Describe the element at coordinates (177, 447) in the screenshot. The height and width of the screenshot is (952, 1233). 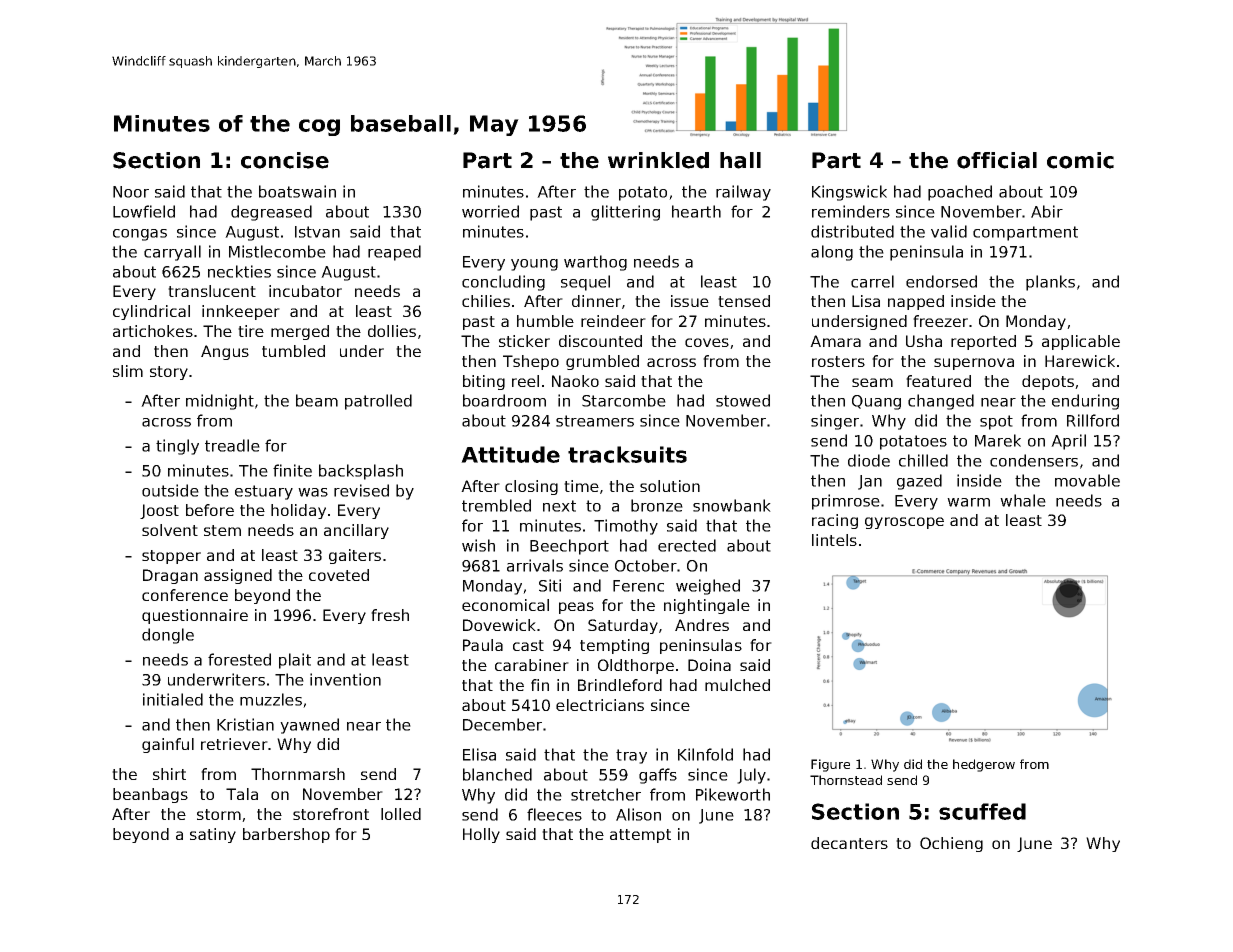
I see `tingly` at that location.
